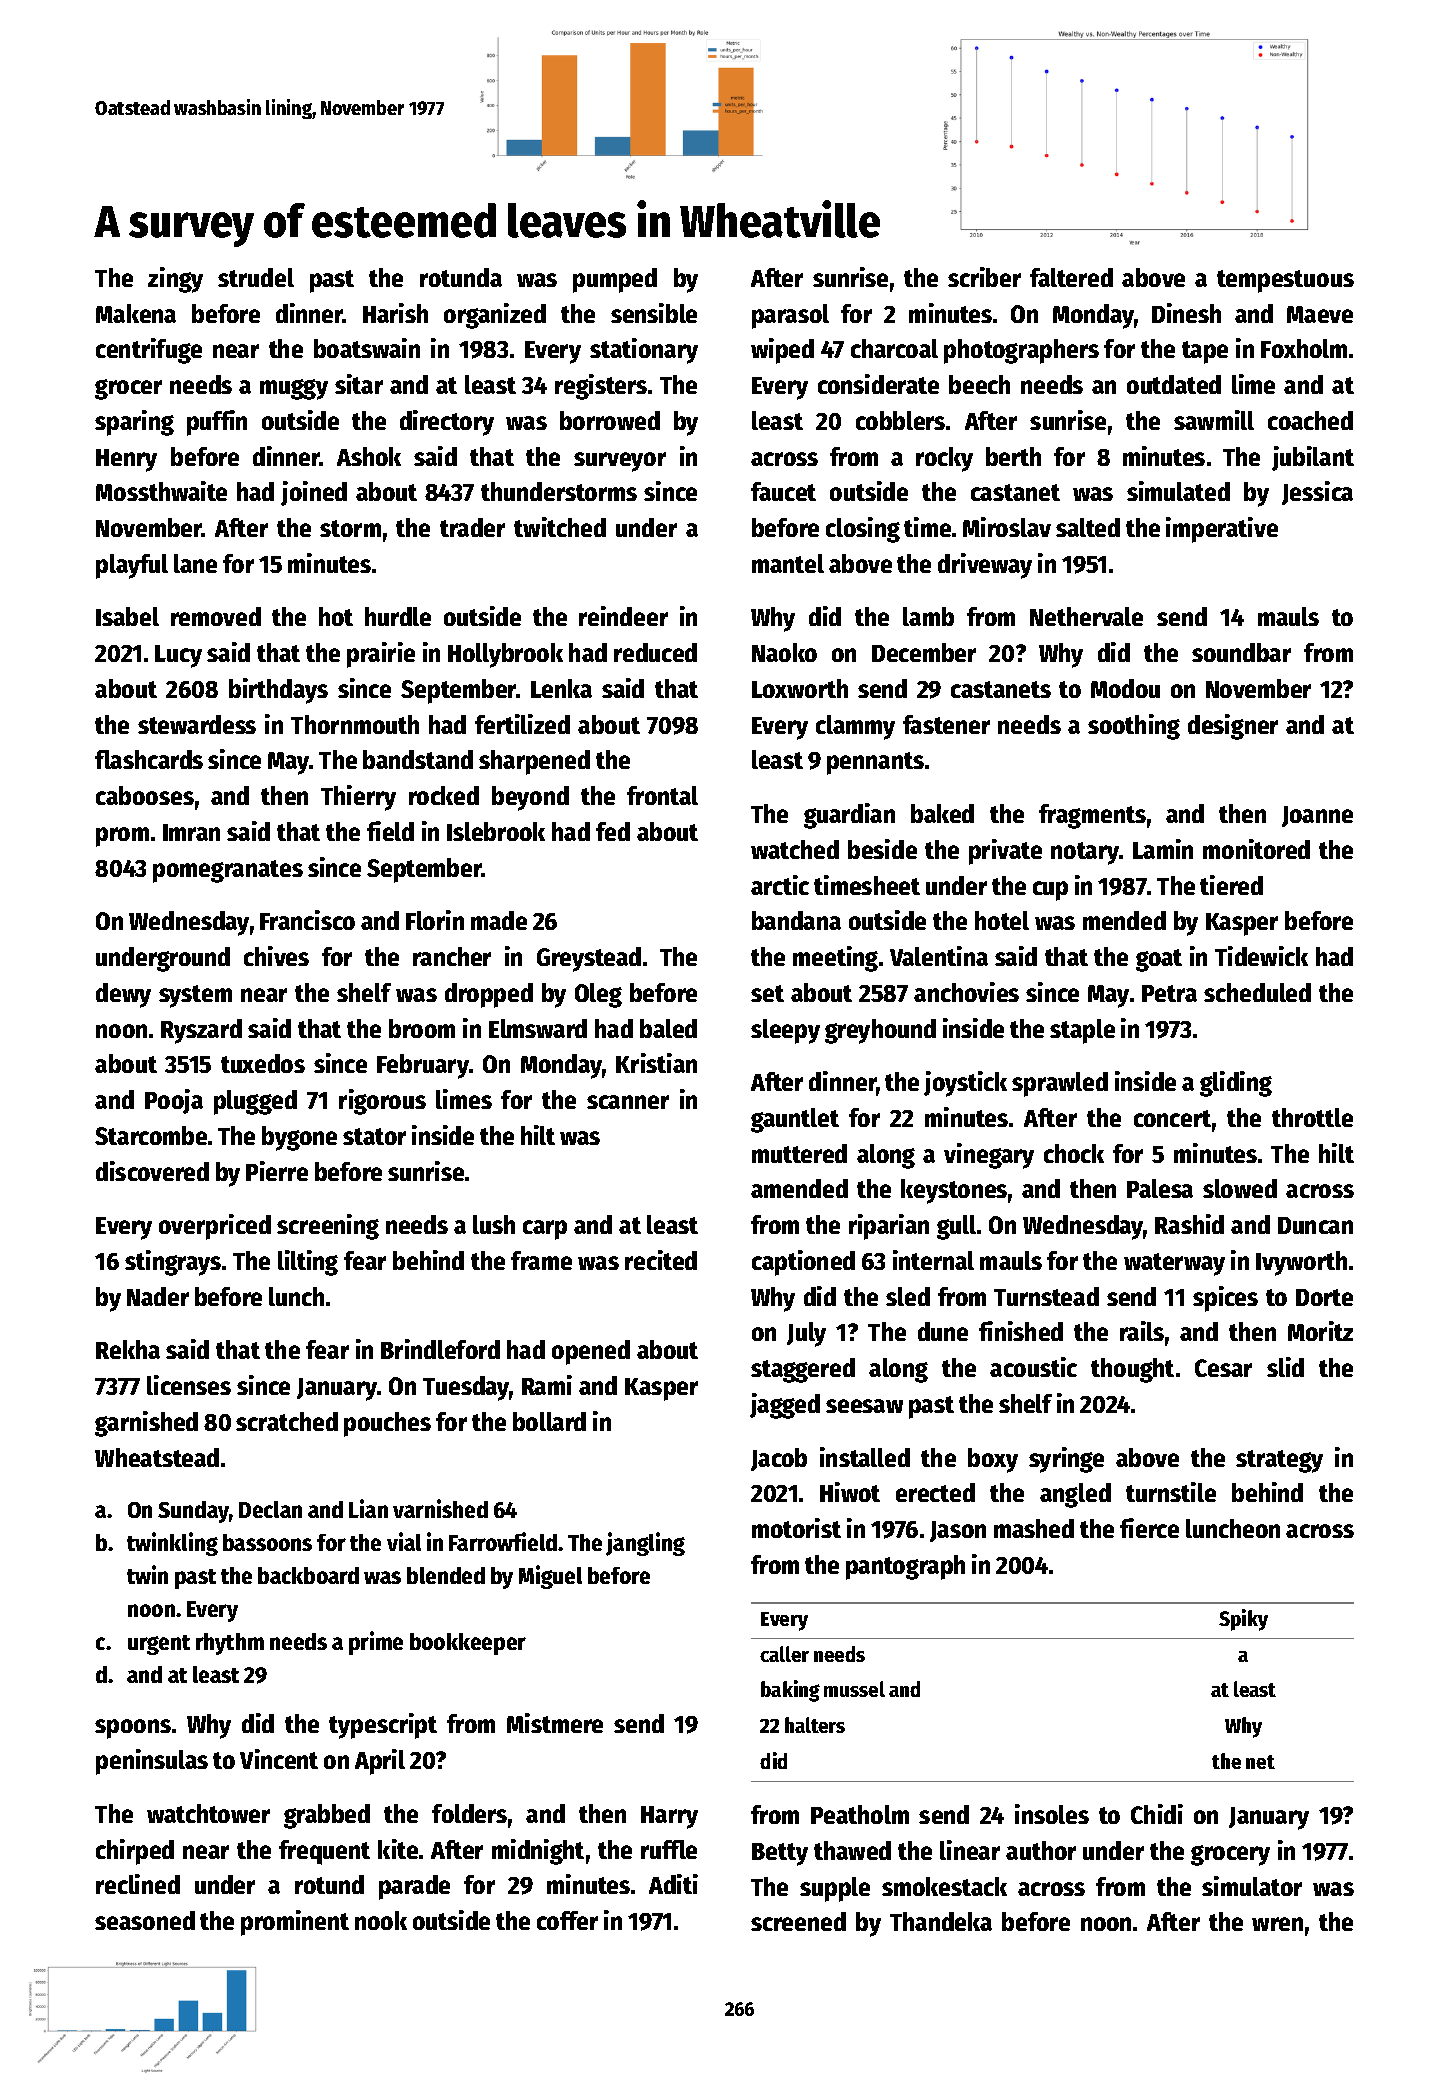  What do you see at coordinates (1317, 816) in the page?
I see `Joanne` at bounding box center [1317, 816].
